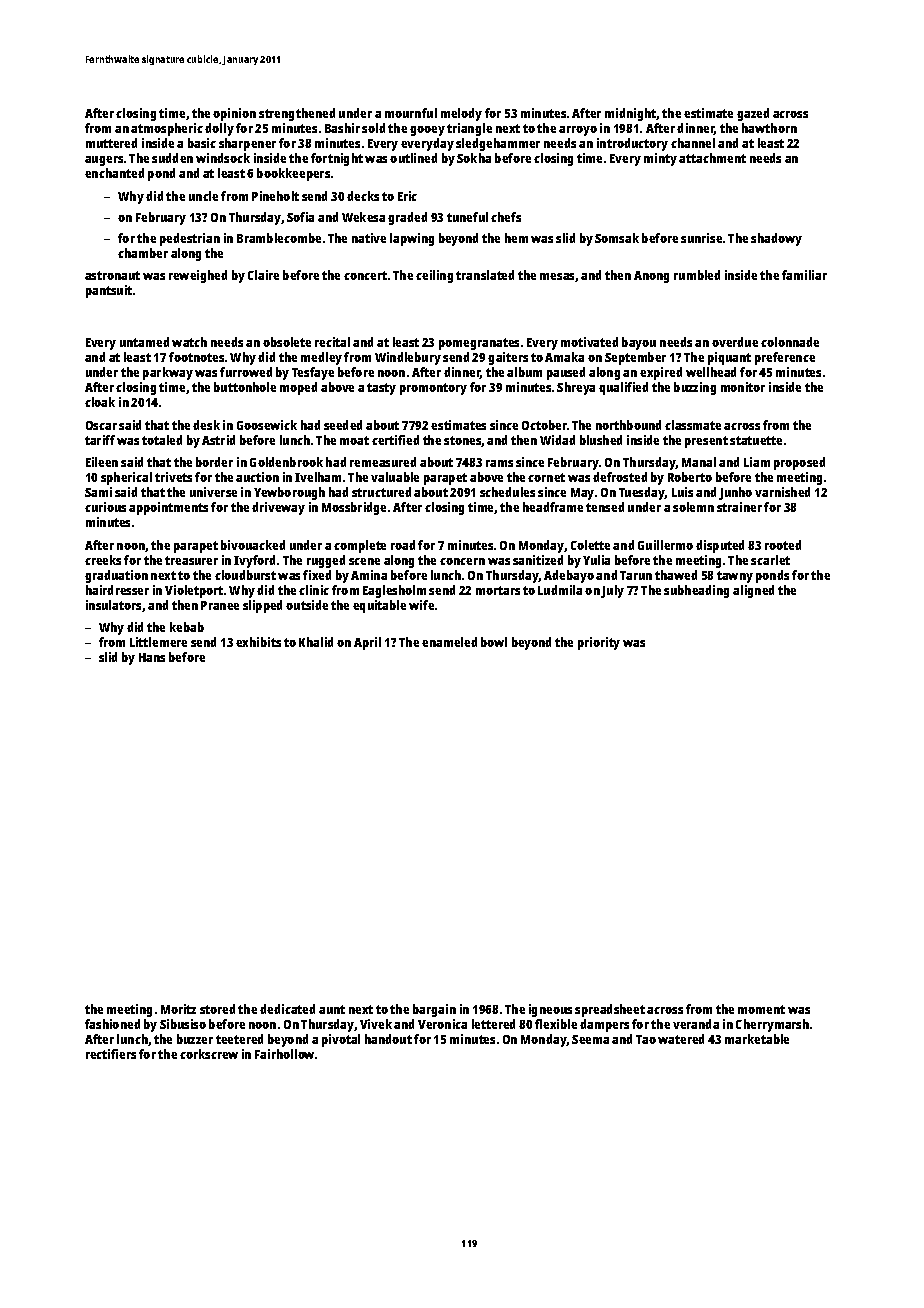  What do you see at coordinates (369, 238) in the screenshot?
I see `native` at bounding box center [369, 238].
